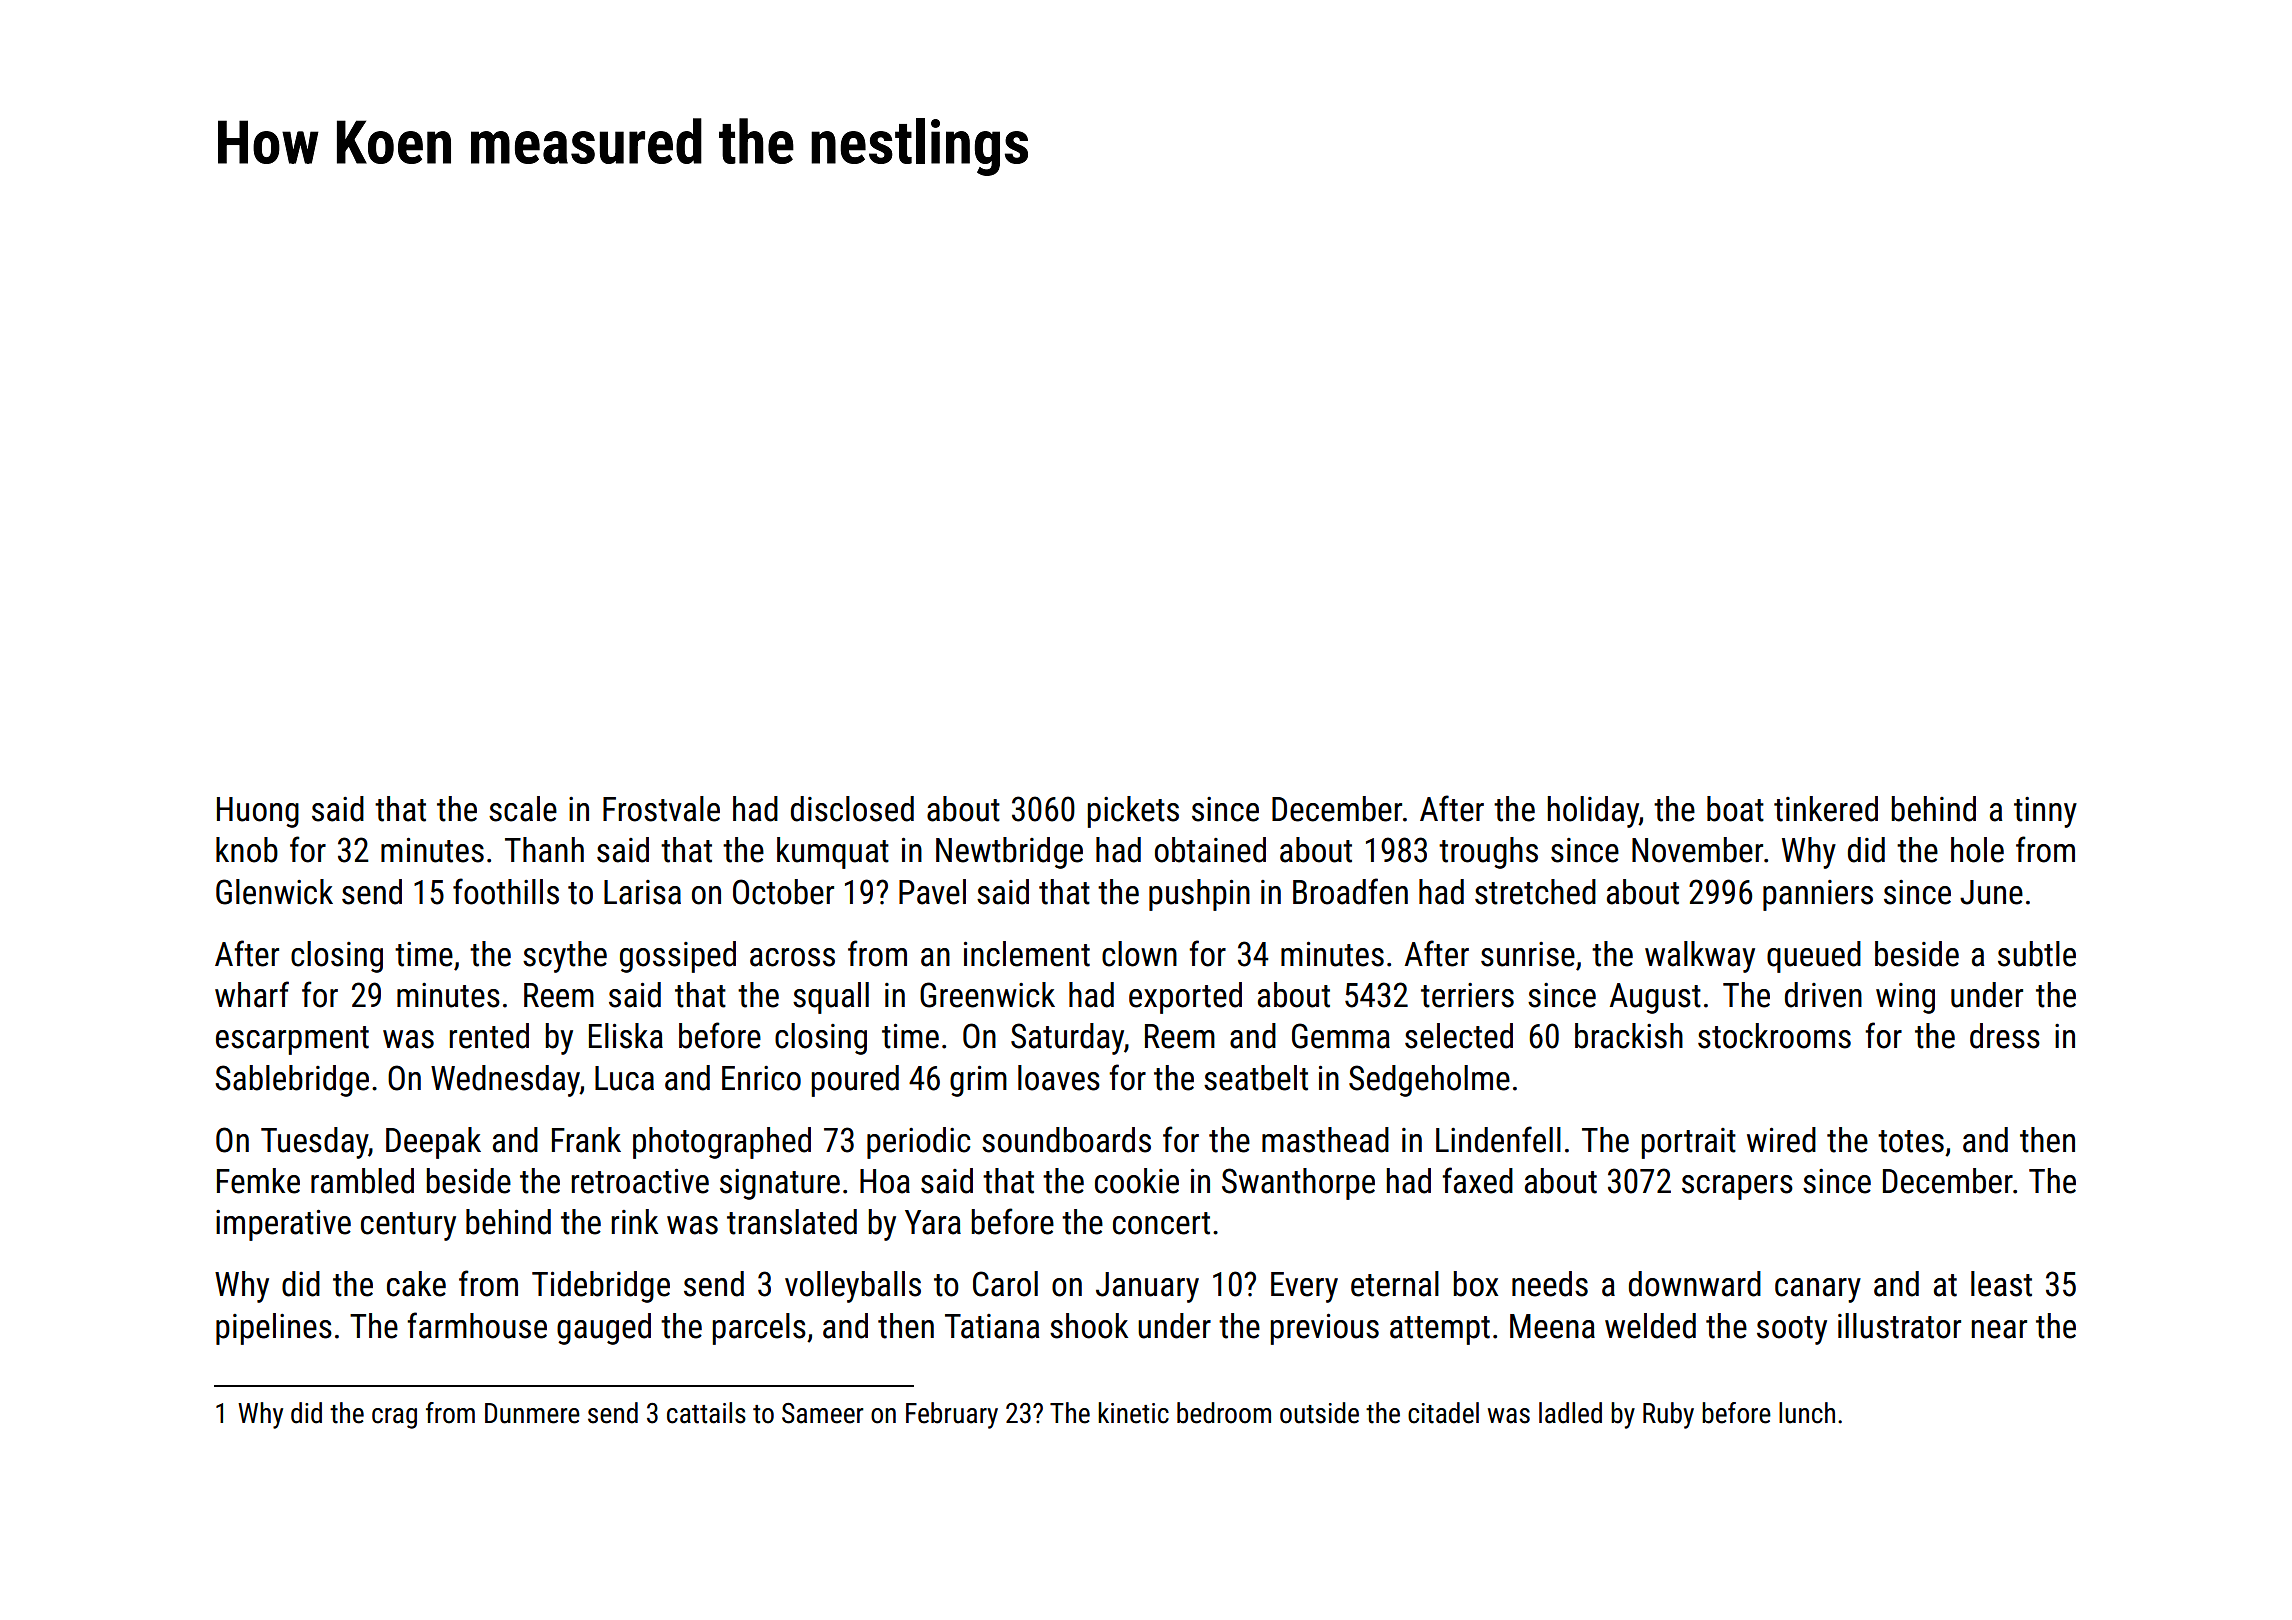 The height and width of the screenshot is (1620, 2292). Describe the element at coordinates (661, 809) in the screenshot. I see `Frostvale` at that location.
